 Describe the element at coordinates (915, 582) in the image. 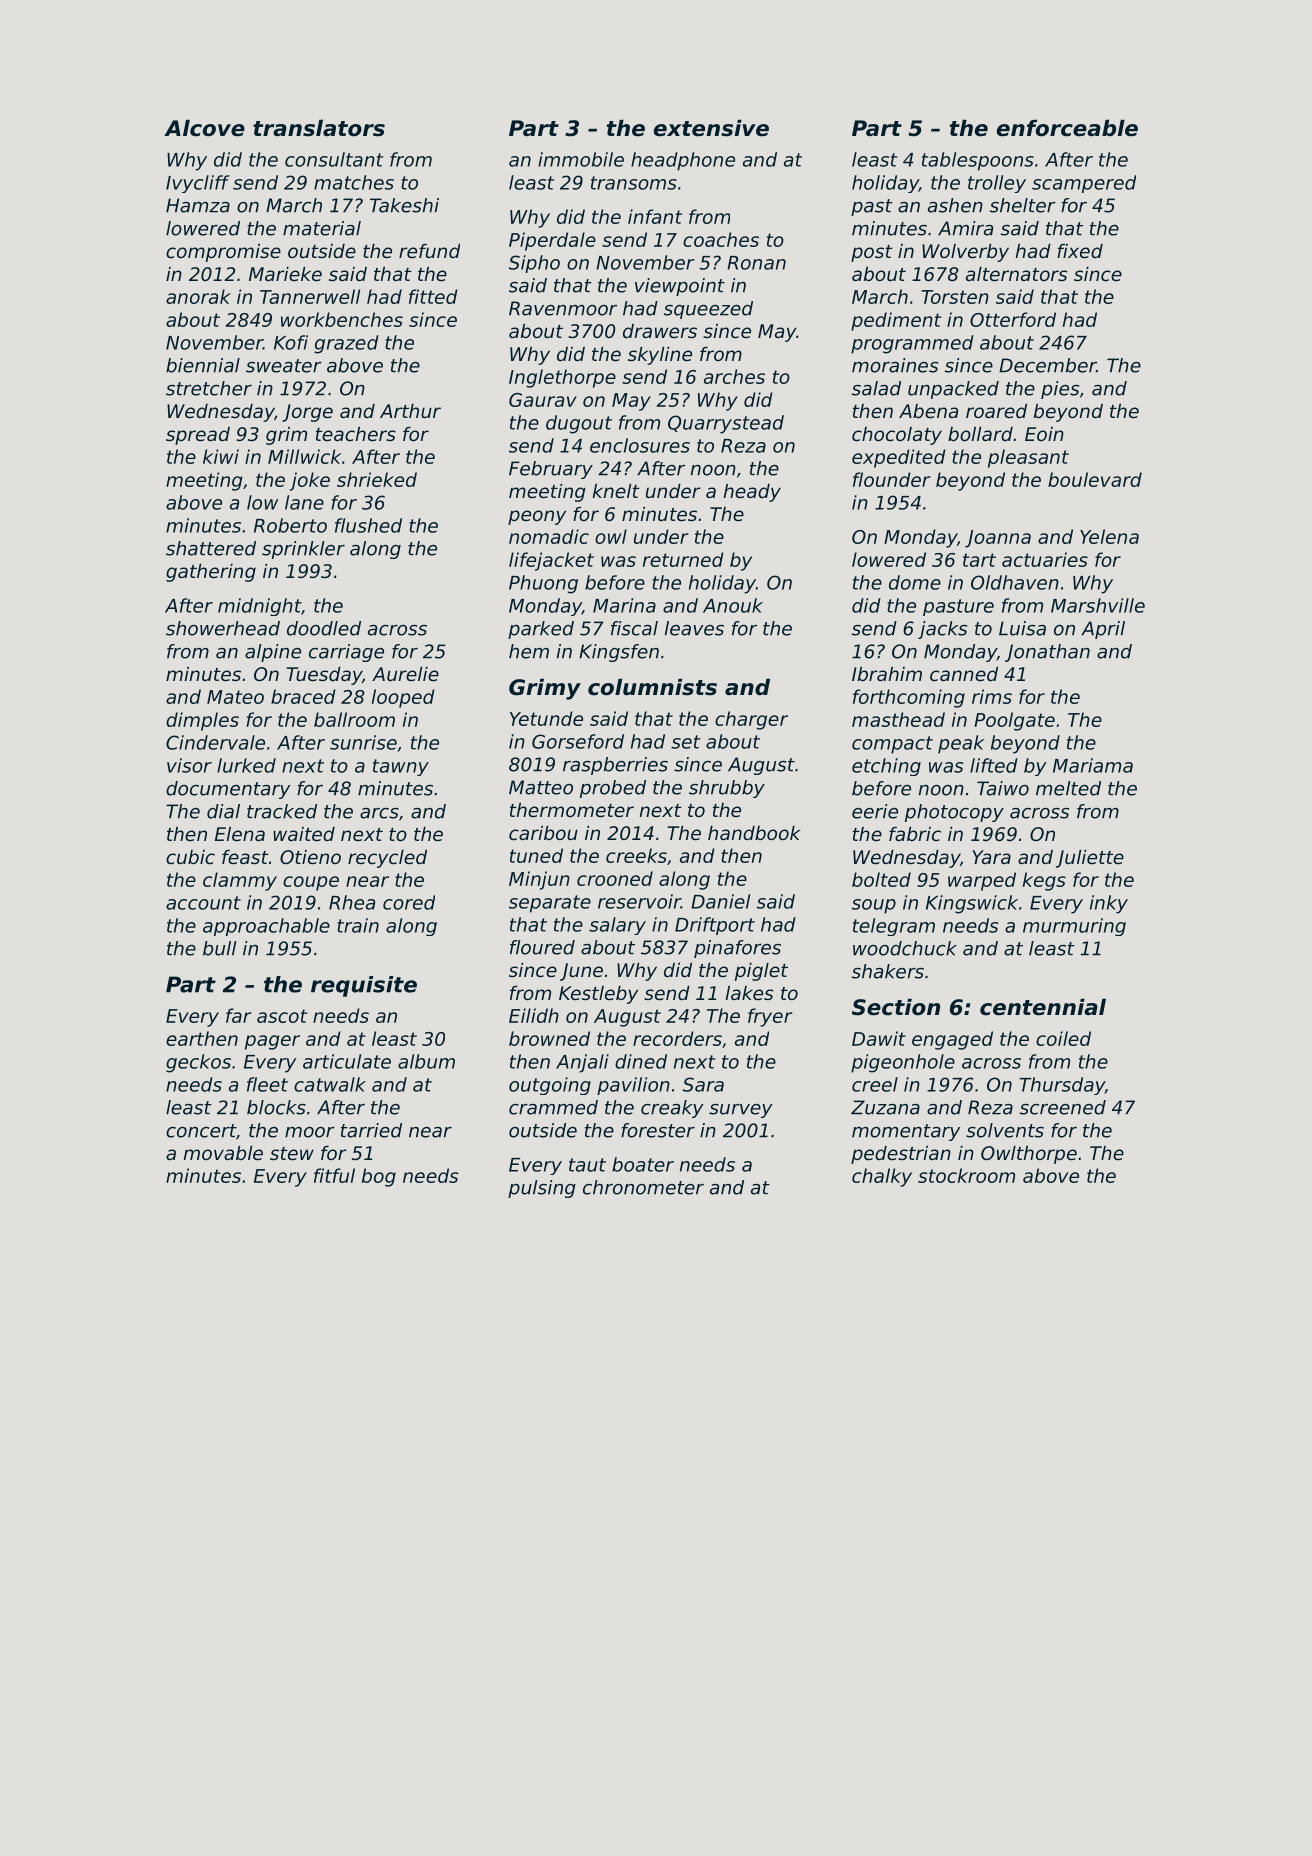

I see `dome` at that location.
